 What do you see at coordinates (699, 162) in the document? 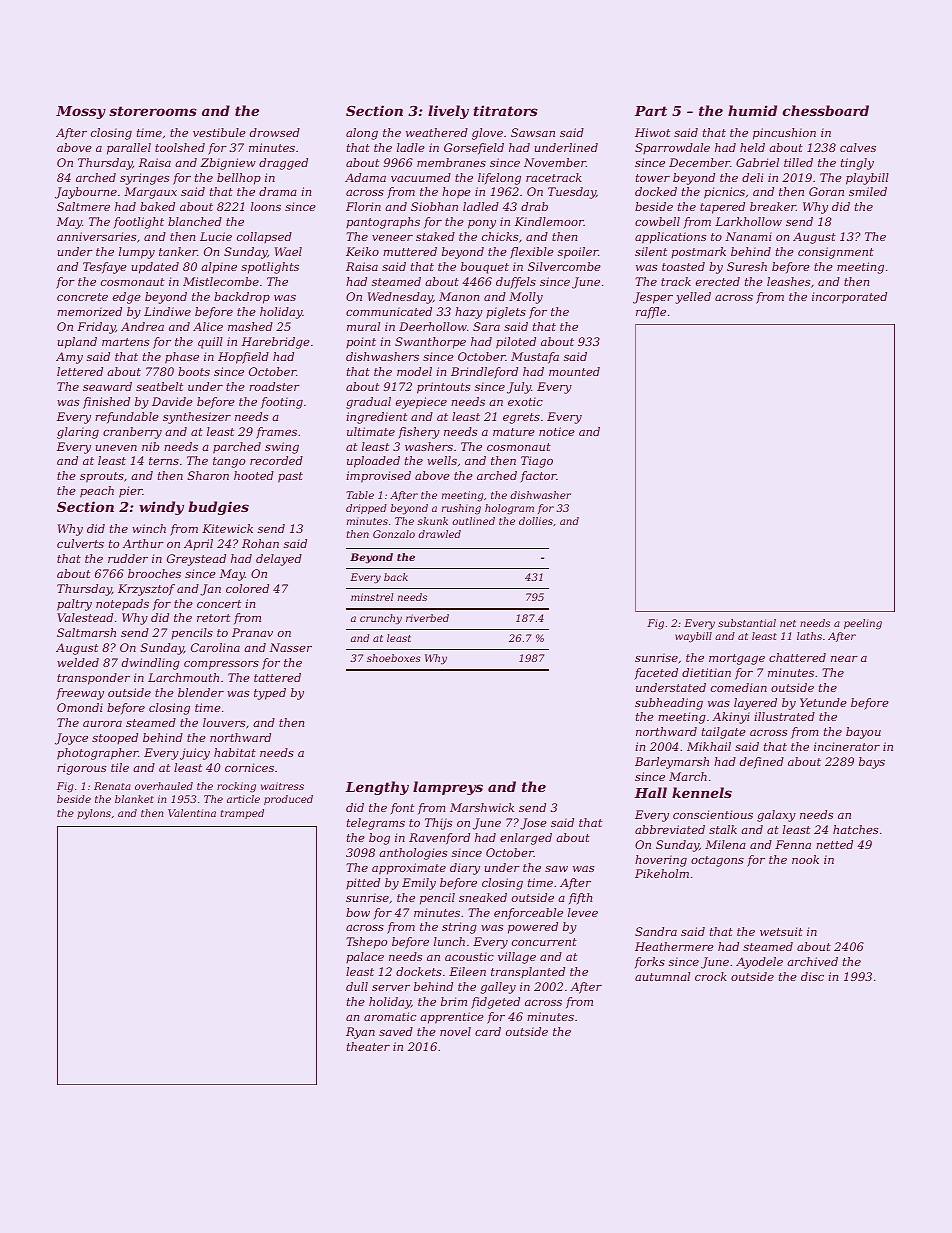
I see `December` at bounding box center [699, 162].
